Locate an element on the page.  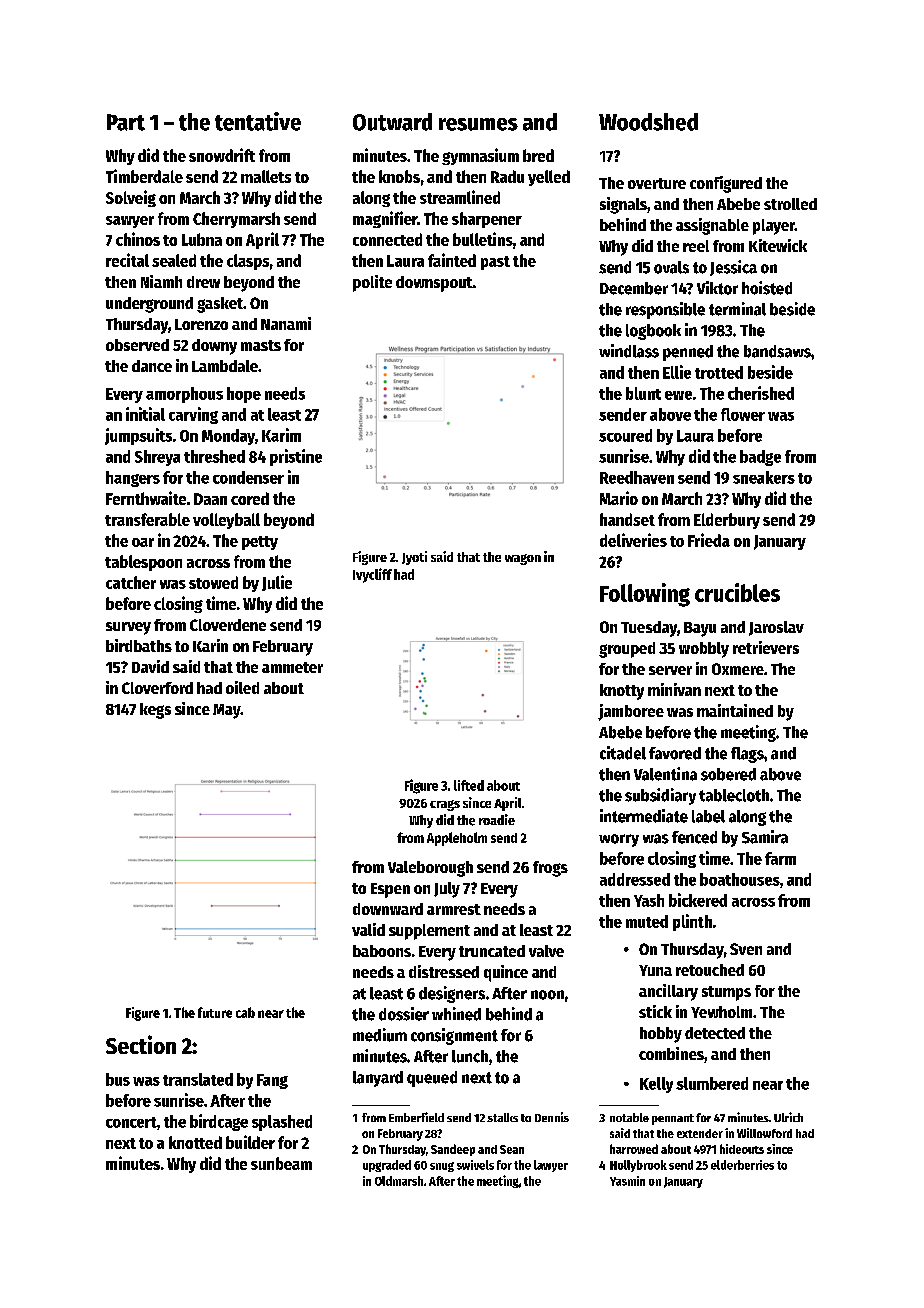
Kelly is located at coordinates (656, 1085).
